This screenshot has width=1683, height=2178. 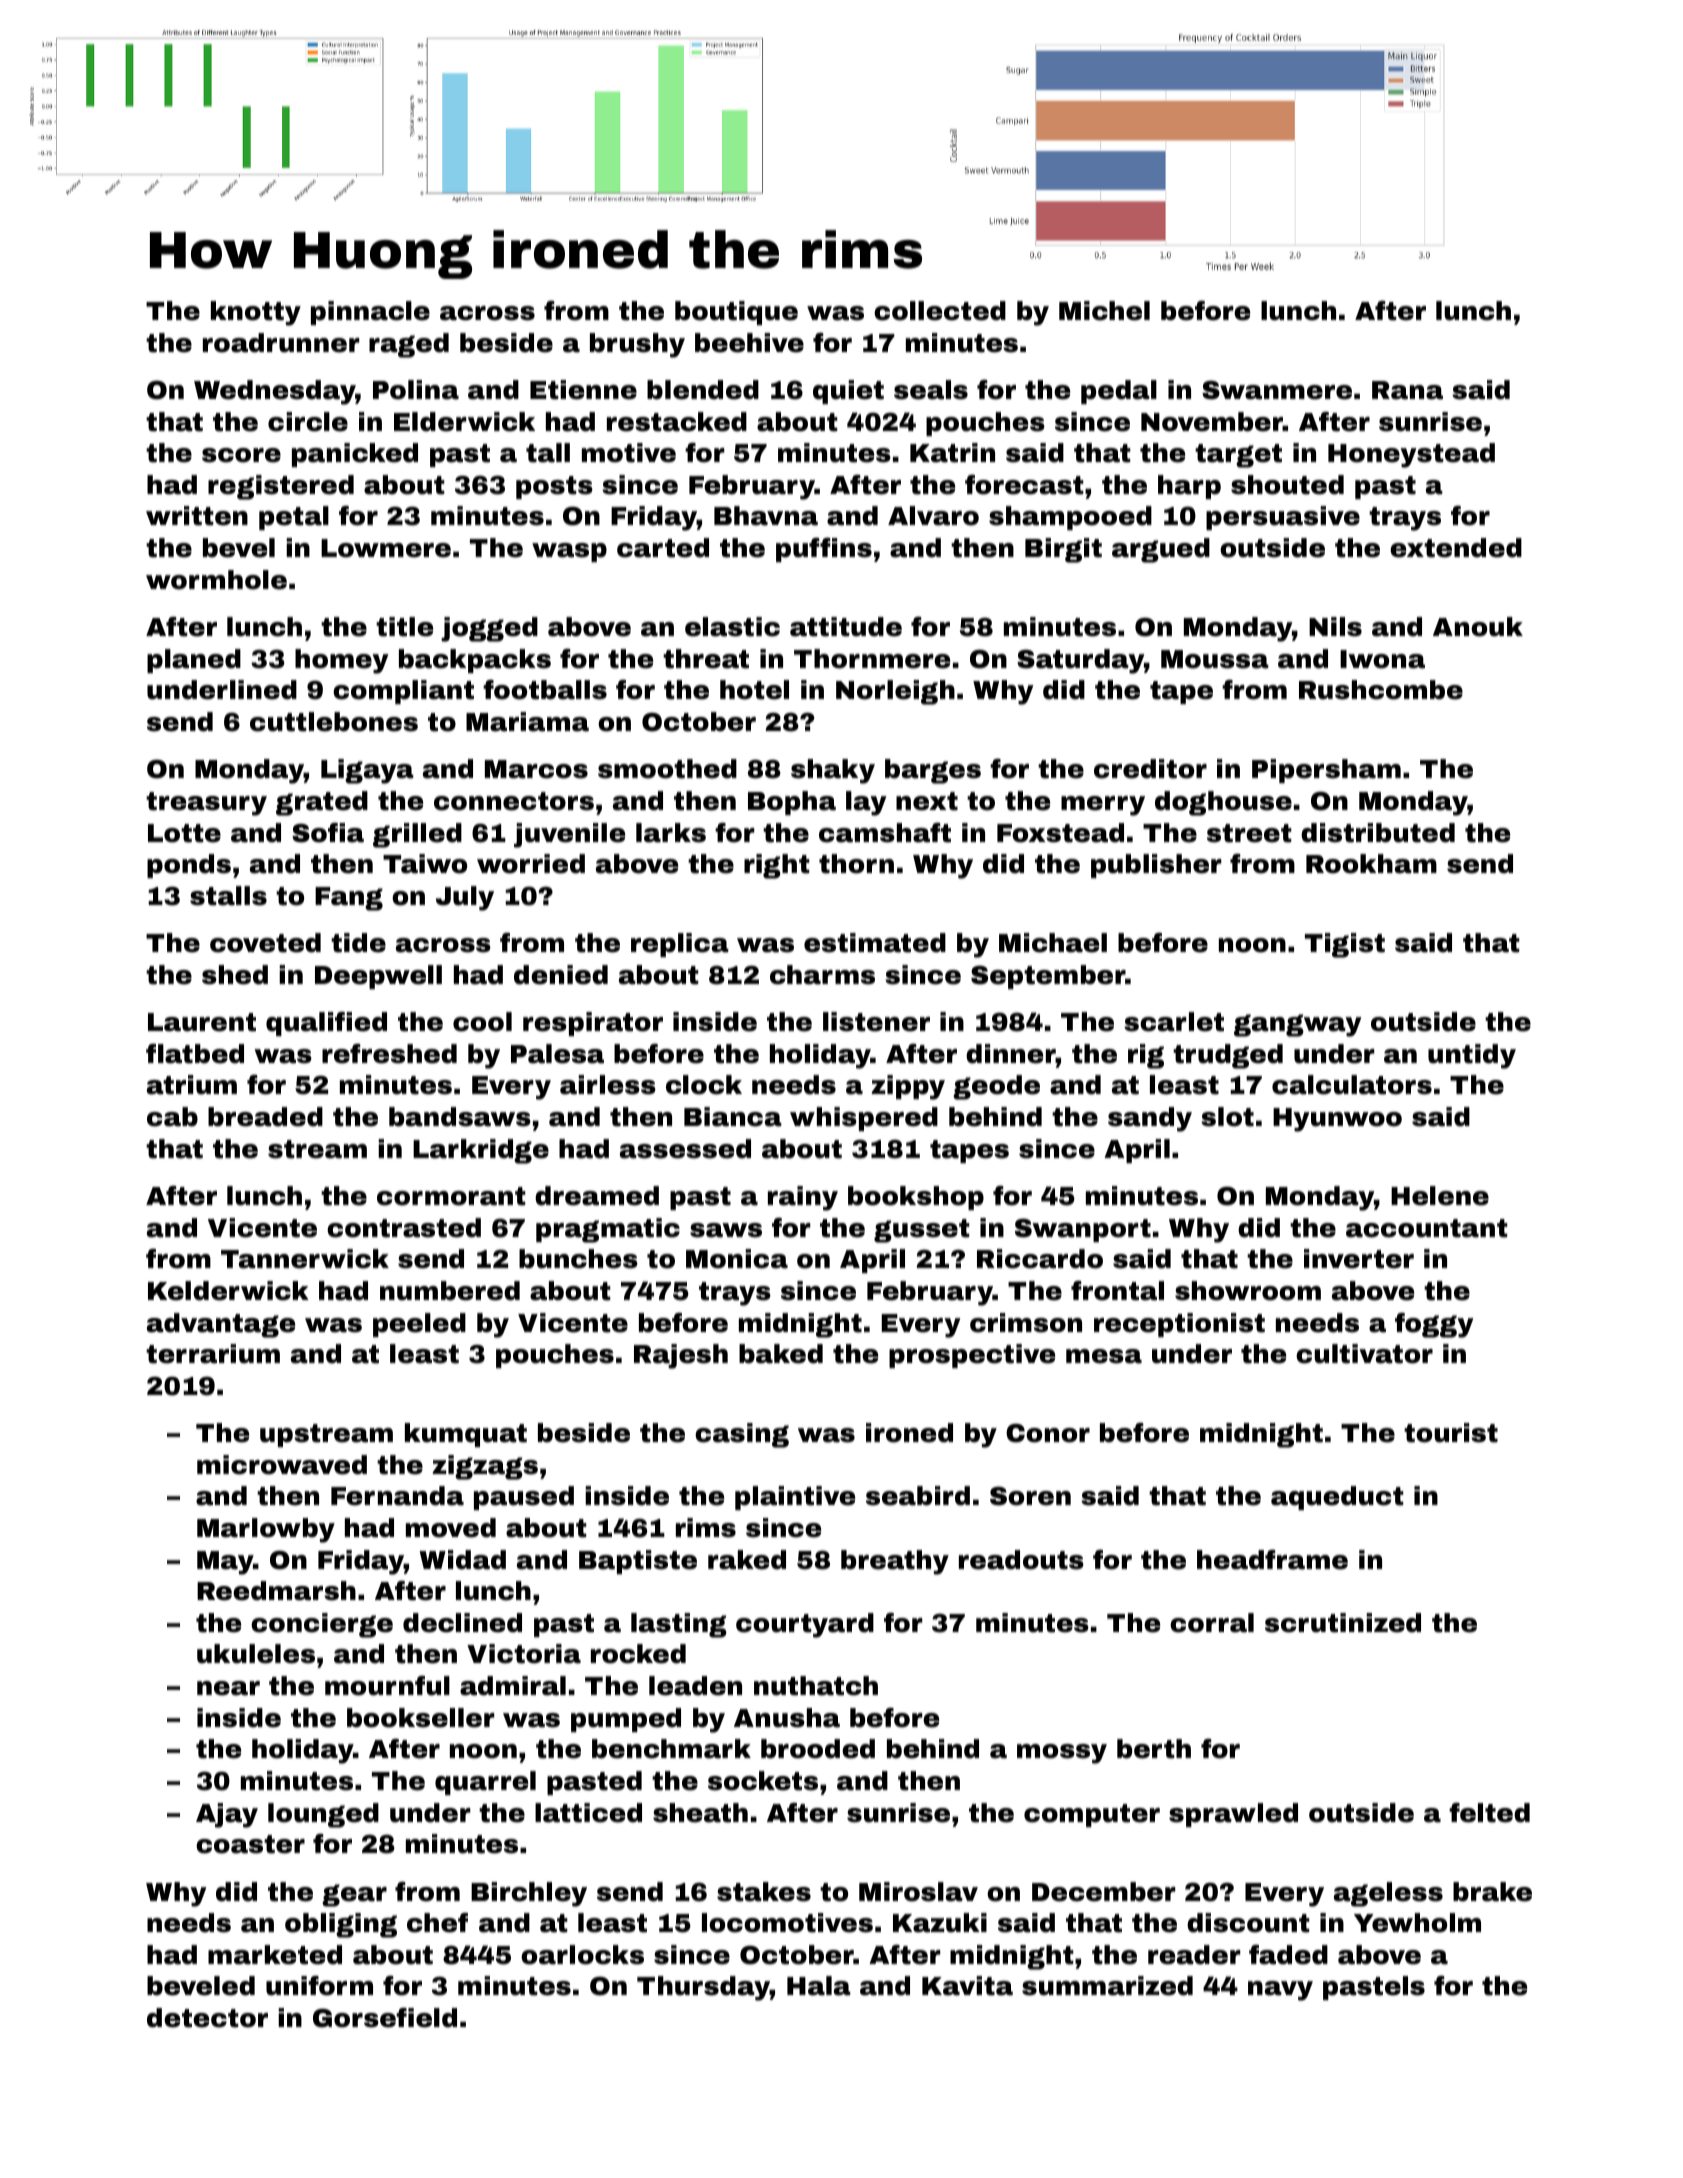 What do you see at coordinates (1161, 550) in the screenshot?
I see `argued` at bounding box center [1161, 550].
